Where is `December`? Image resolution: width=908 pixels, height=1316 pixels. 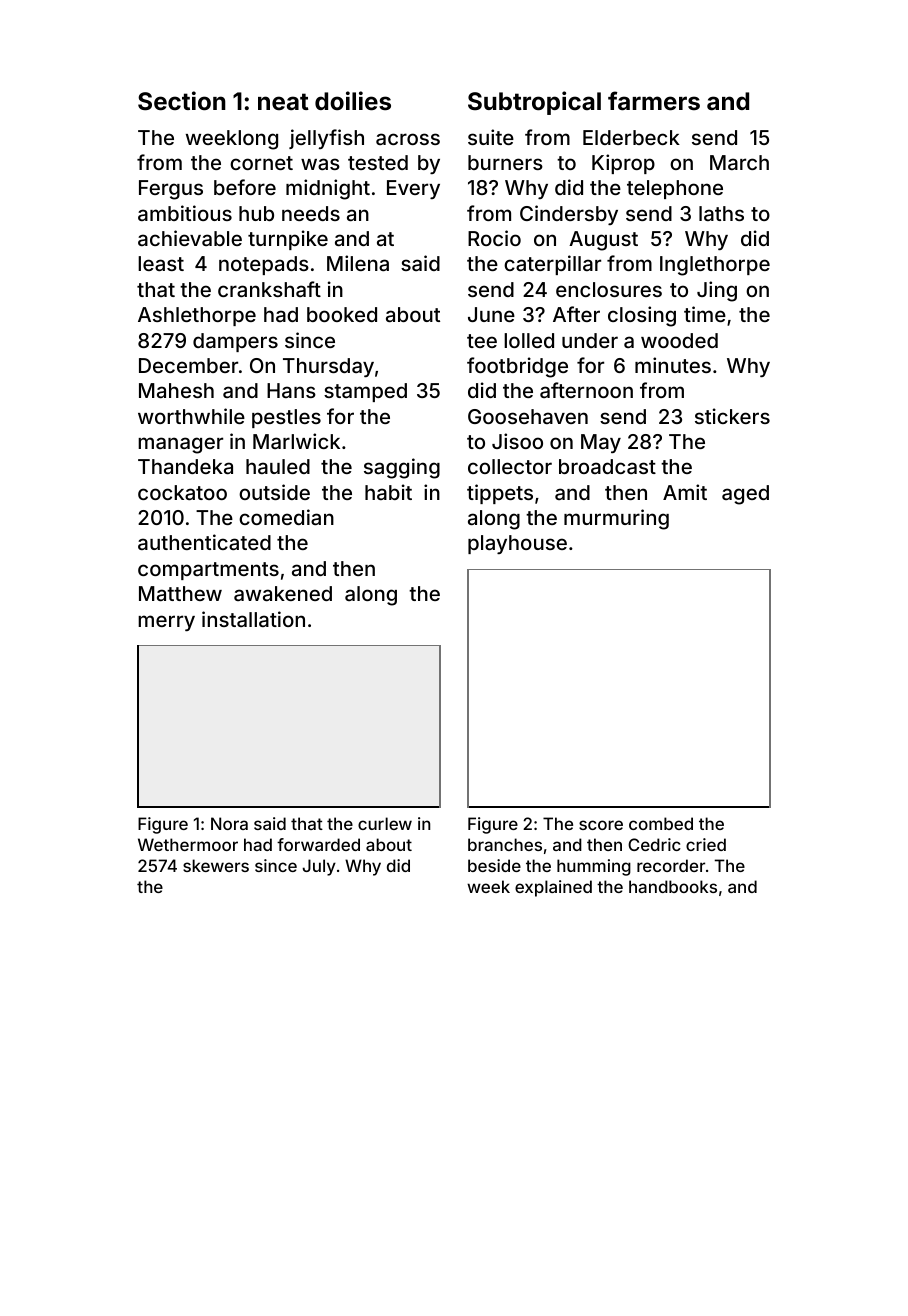 December is located at coordinates (188, 365).
